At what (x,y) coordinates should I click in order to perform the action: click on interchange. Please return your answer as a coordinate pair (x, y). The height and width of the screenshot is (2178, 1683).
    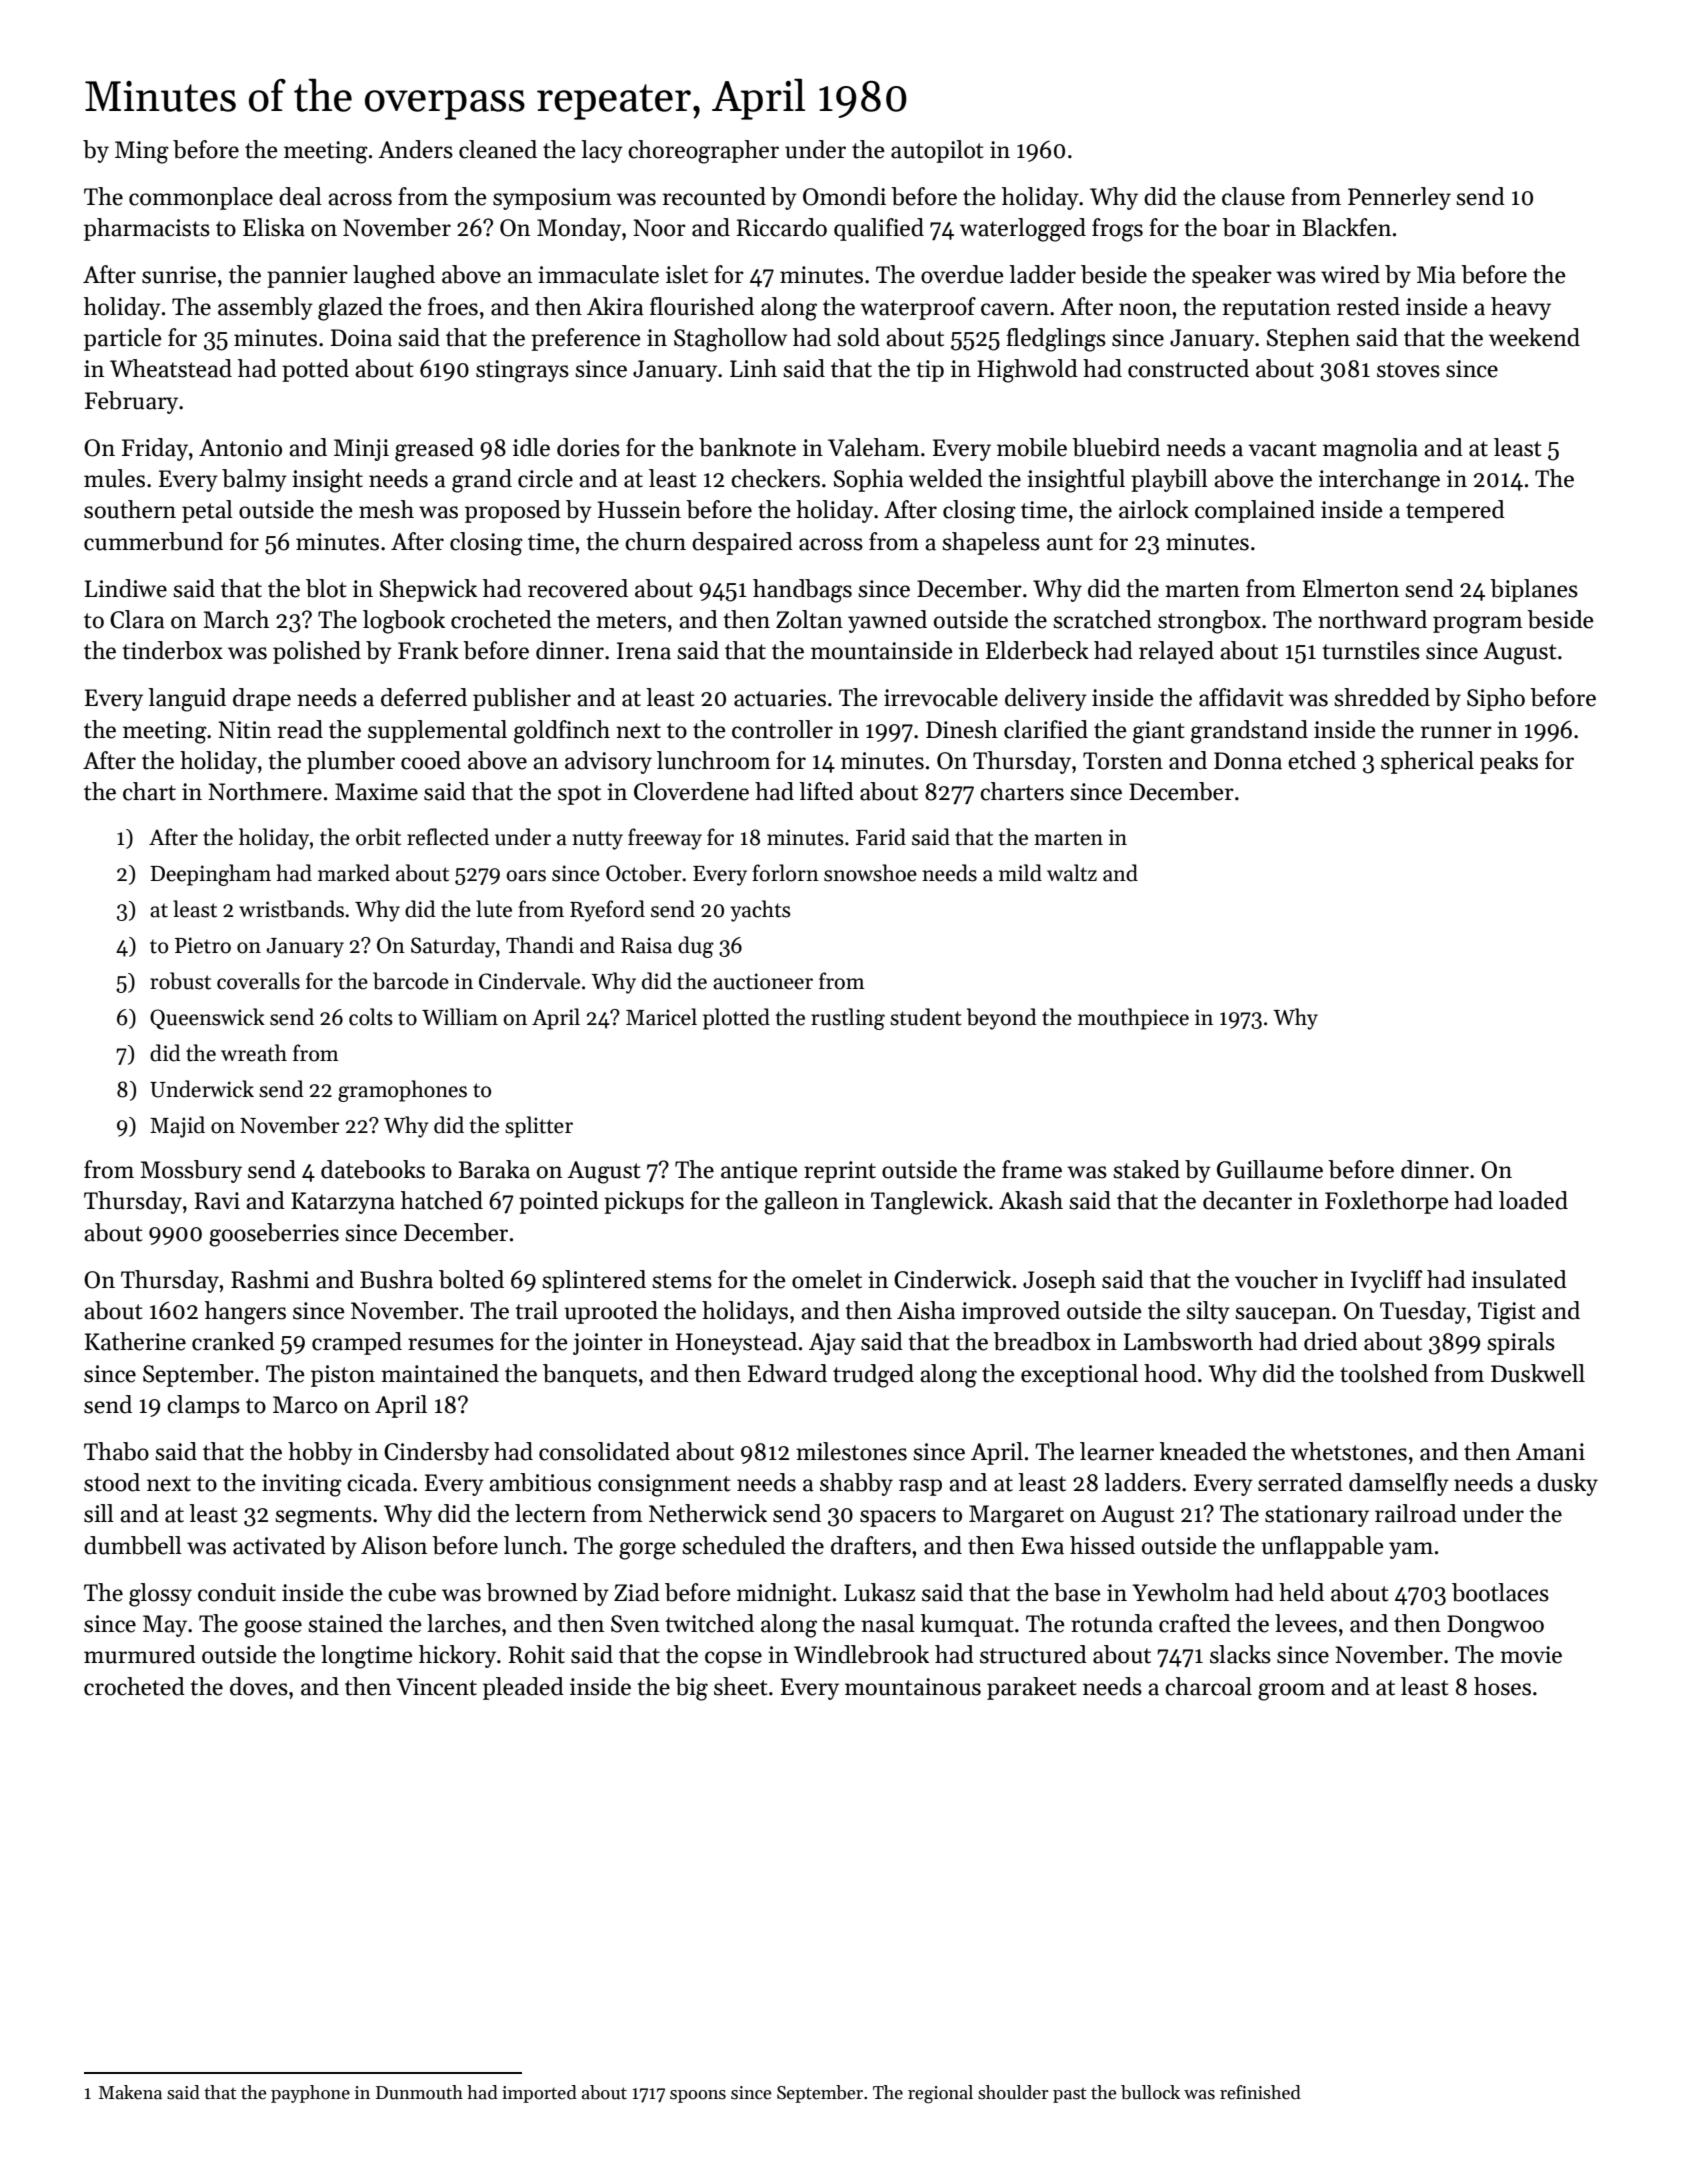
    Looking at the image, I should click on (1379, 481).
